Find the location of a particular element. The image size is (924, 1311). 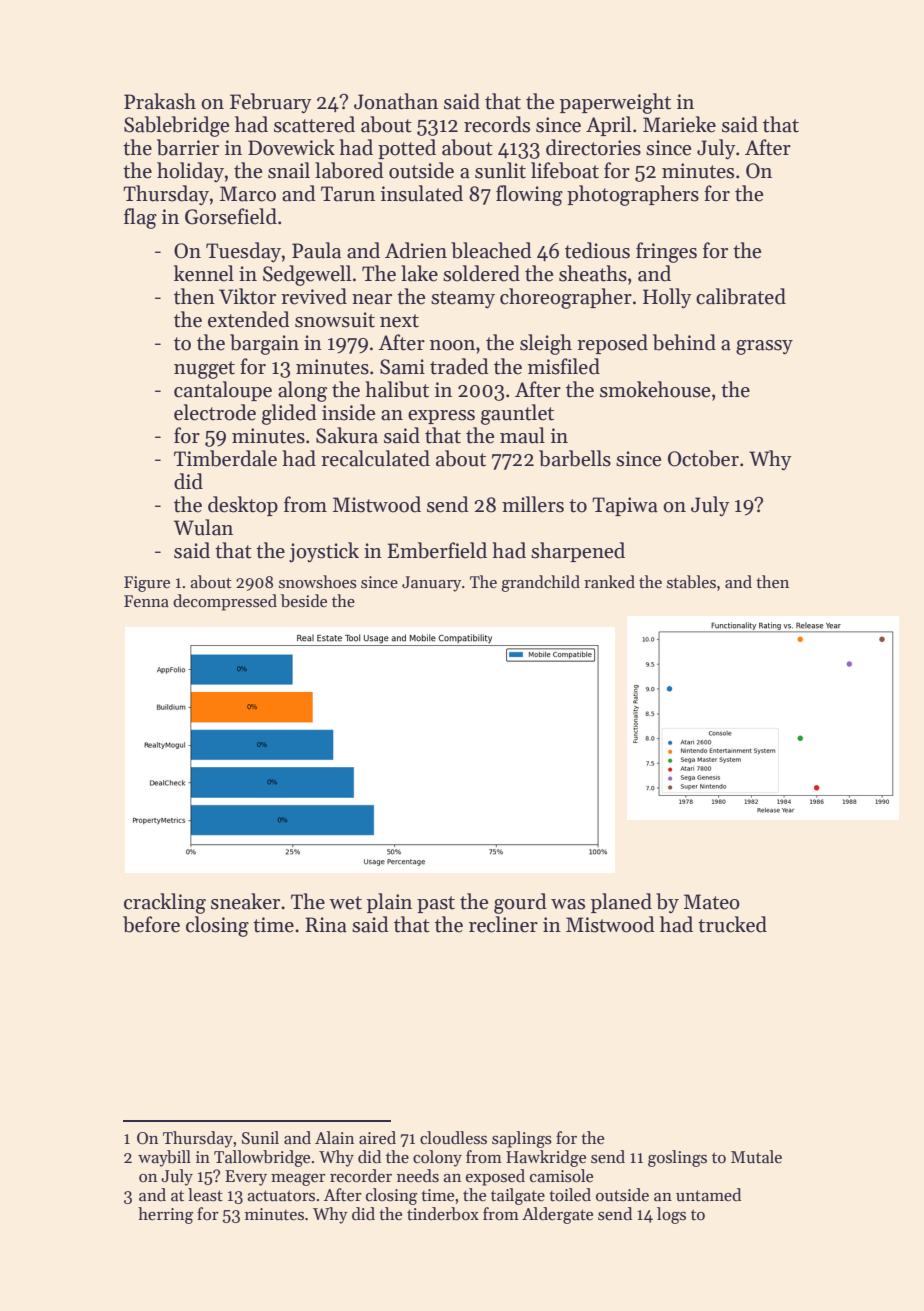

Jonathan is located at coordinates (396, 101).
